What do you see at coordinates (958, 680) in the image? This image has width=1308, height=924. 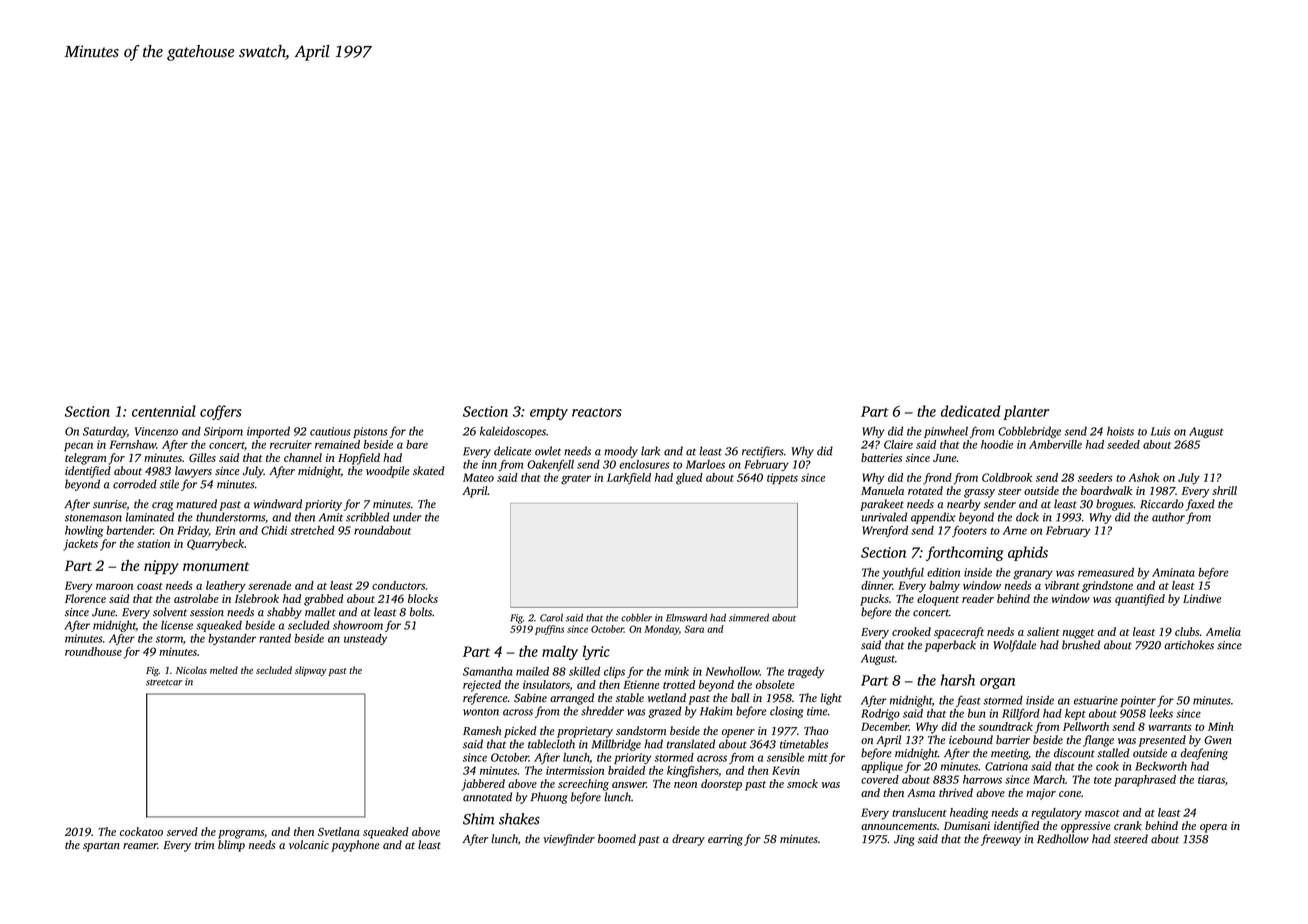 I see `harsh` at bounding box center [958, 680].
